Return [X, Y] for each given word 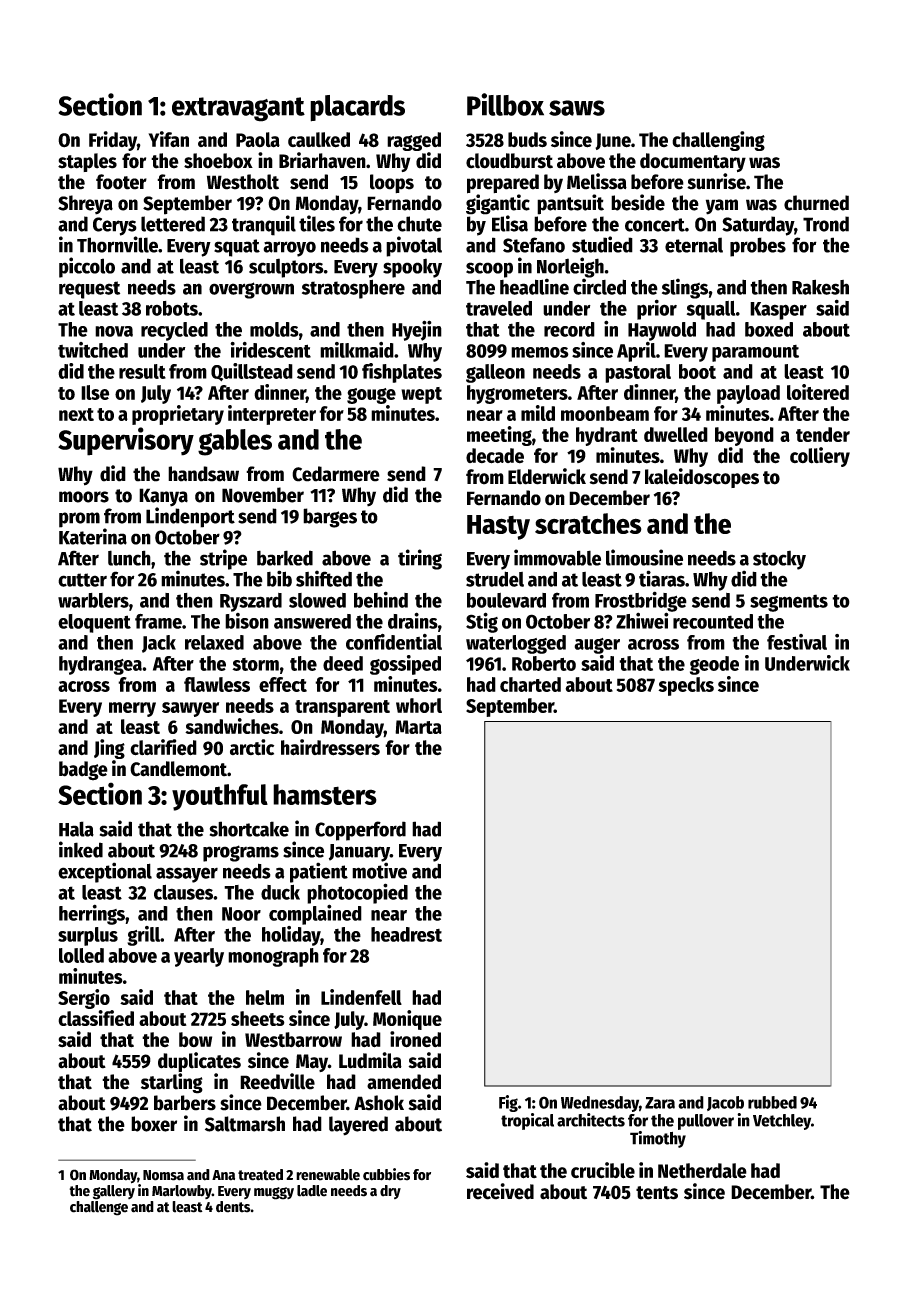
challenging [718, 141]
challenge [99, 1208]
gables [235, 442]
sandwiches [232, 726]
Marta [418, 727]
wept [421, 395]
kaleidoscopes [702, 478]
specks [686, 686]
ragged [414, 141]
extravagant [238, 109]
